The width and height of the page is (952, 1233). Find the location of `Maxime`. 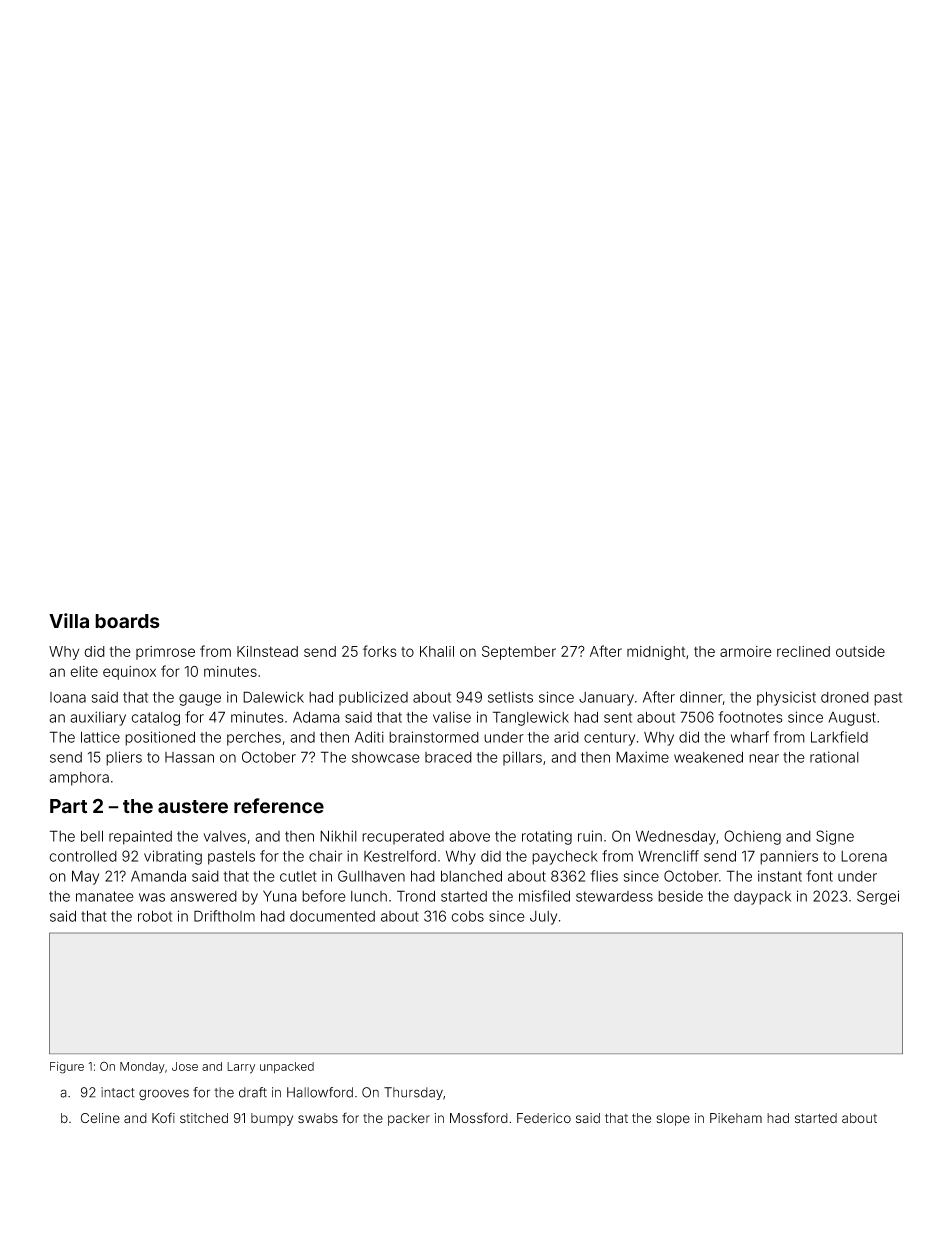

Maxime is located at coordinates (642, 757).
